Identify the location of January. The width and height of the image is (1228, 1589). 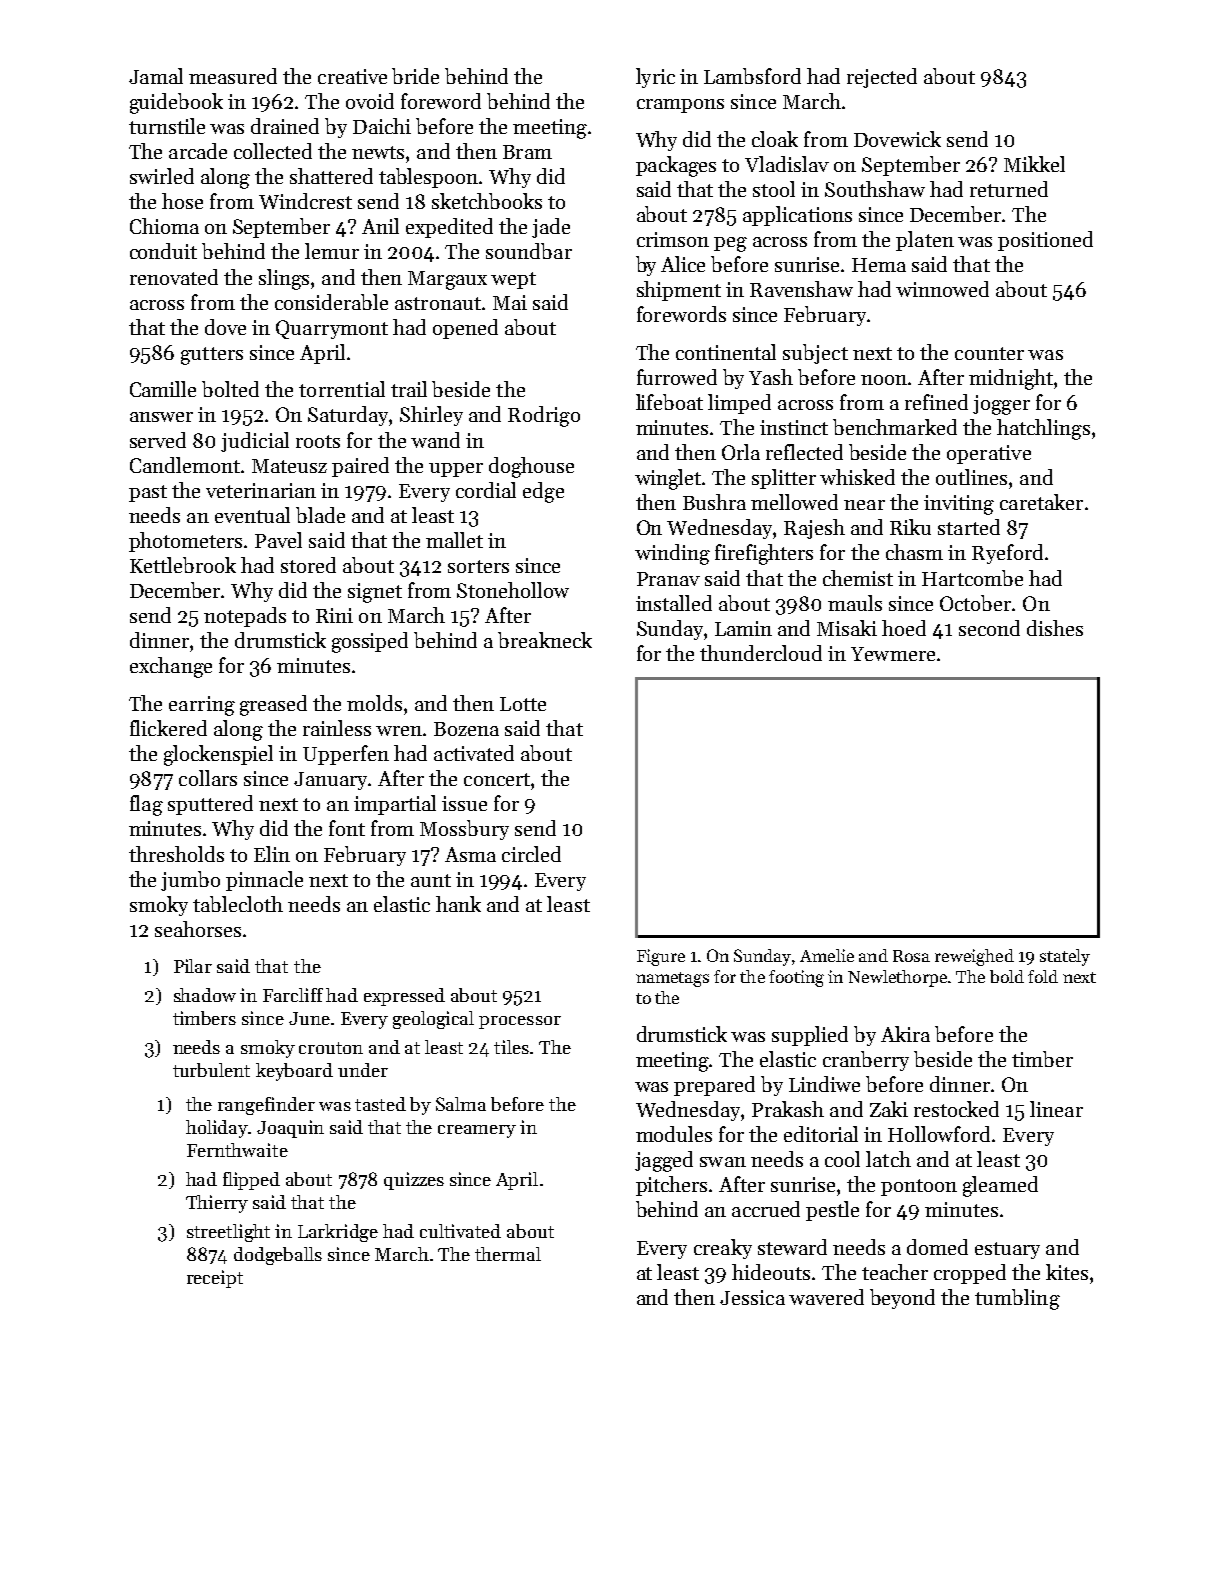
(331, 781).
